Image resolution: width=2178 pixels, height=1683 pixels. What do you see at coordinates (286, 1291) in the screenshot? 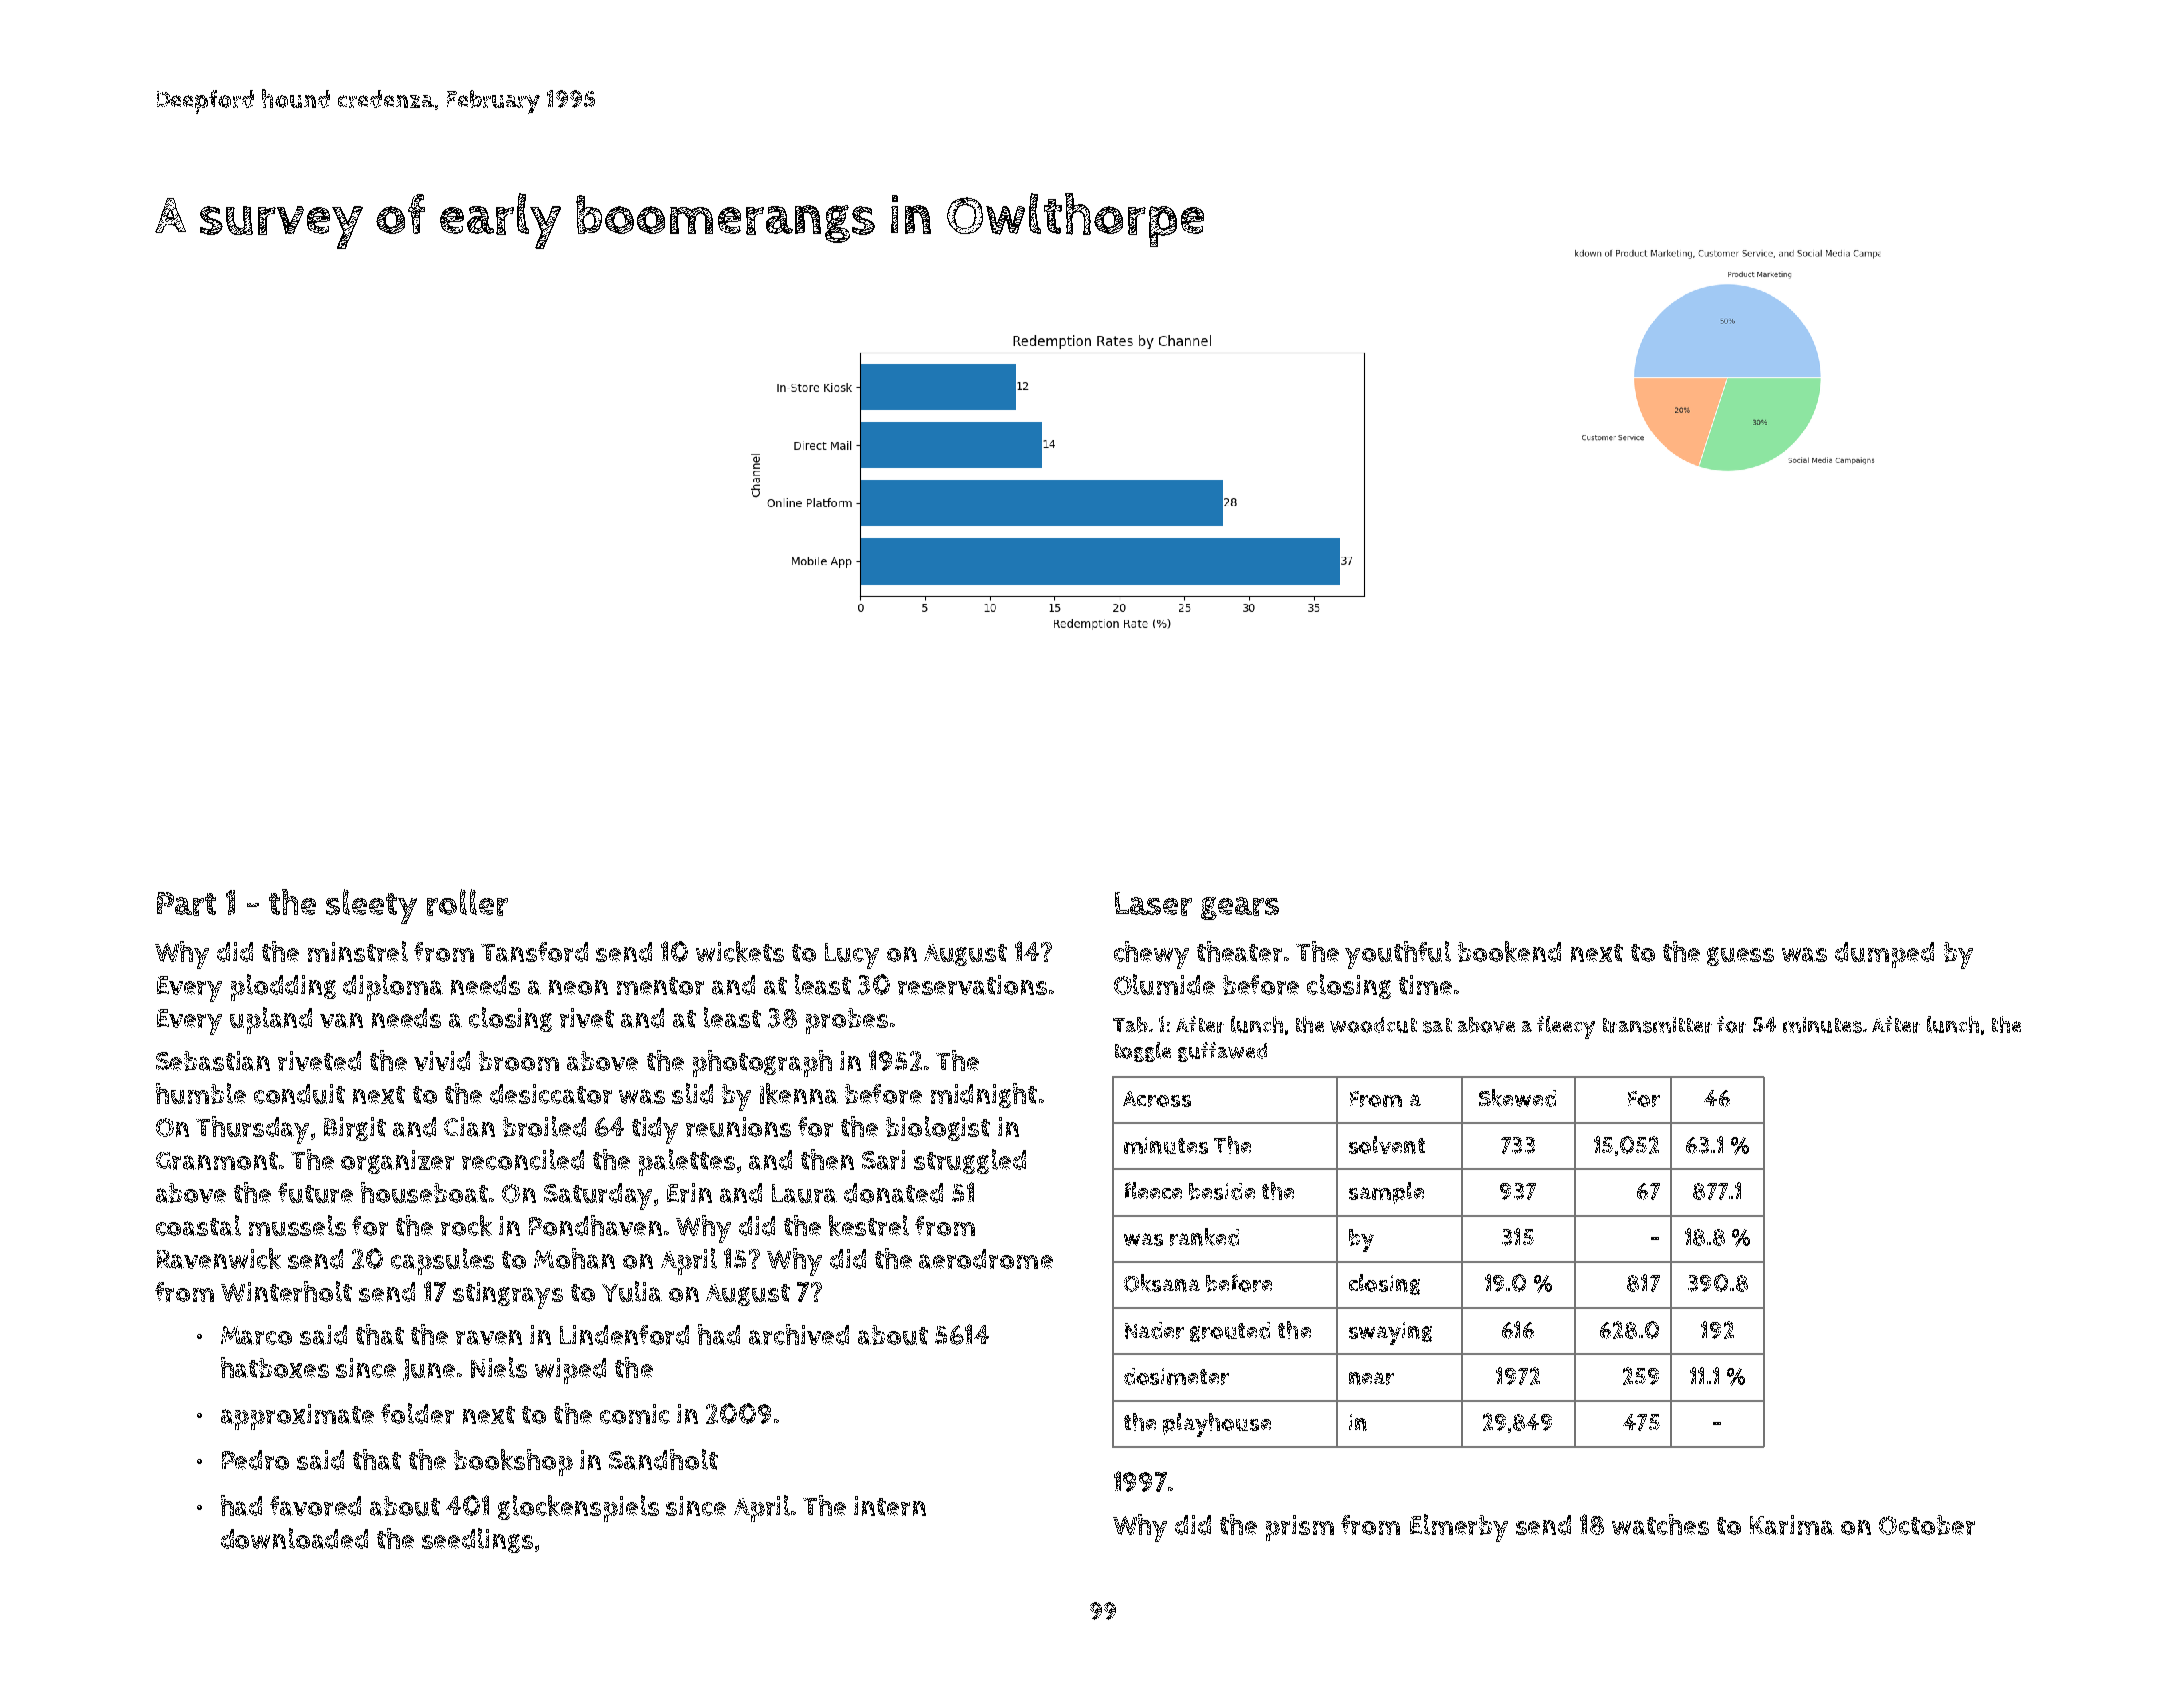
I see `Winterholt` at bounding box center [286, 1291].
